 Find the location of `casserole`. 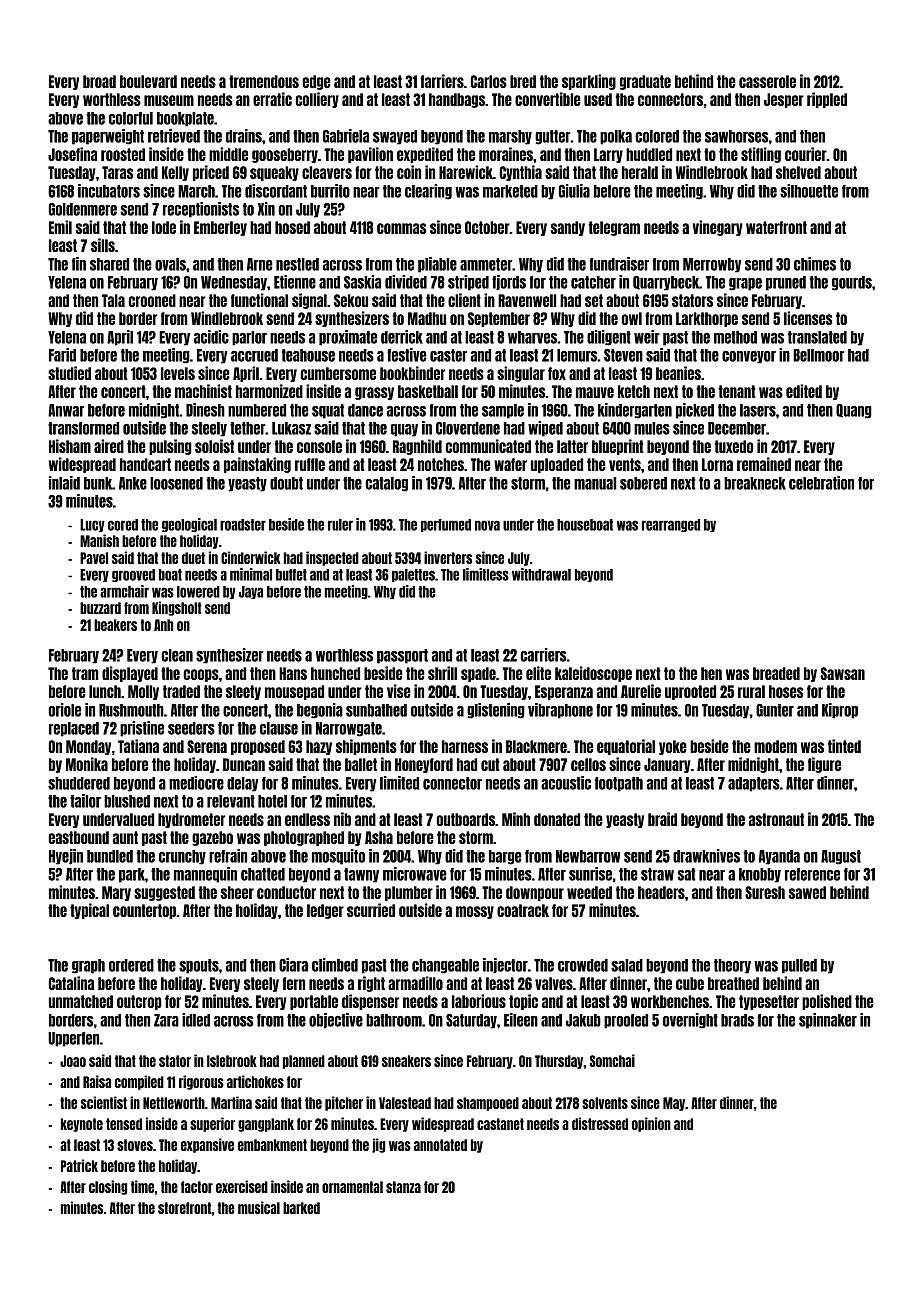

casserole is located at coordinates (767, 81).
